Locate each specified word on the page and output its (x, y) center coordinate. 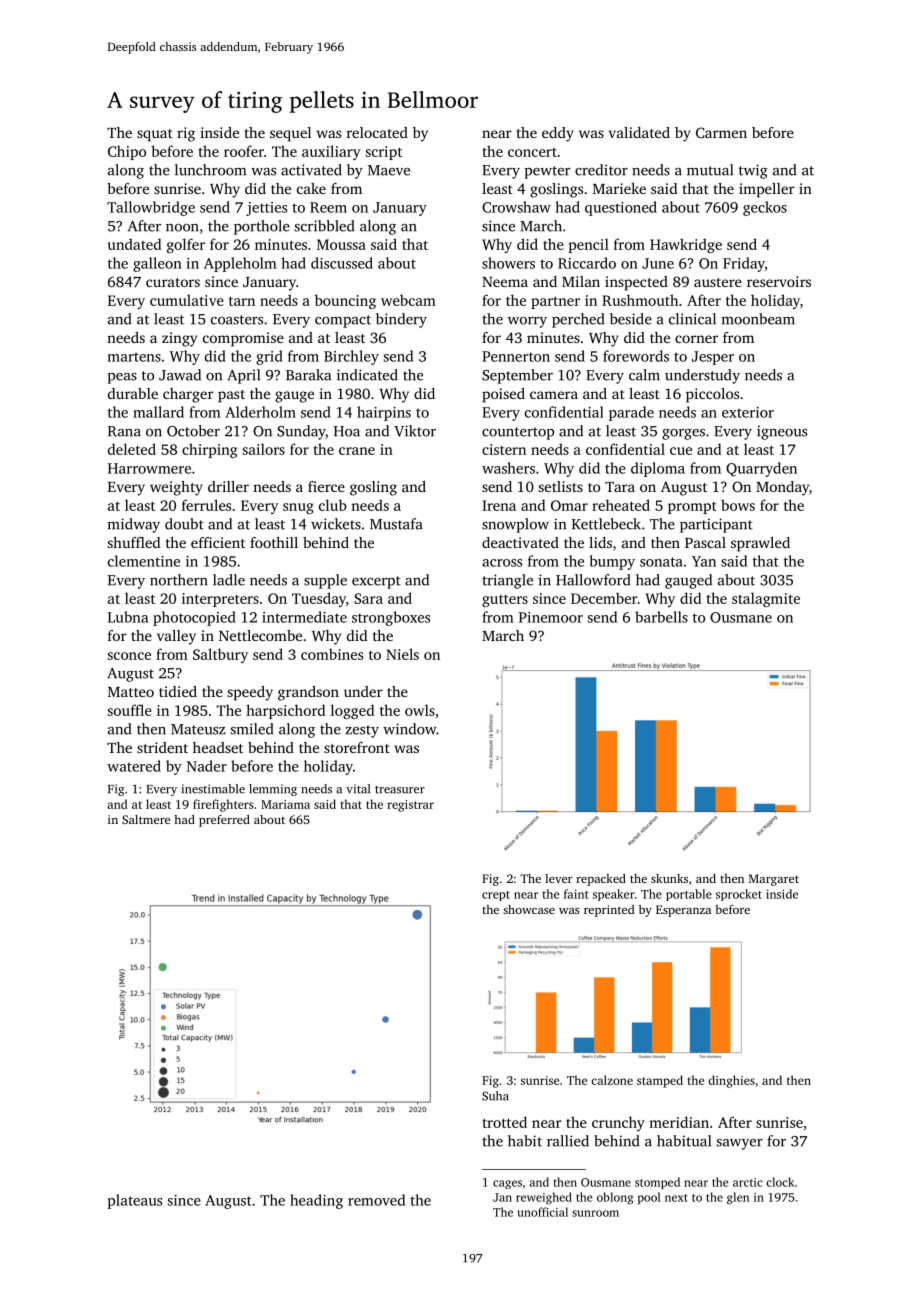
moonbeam (758, 319)
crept (496, 896)
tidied (178, 691)
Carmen (721, 132)
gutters (505, 601)
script (384, 153)
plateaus (134, 1201)
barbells (661, 617)
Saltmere (146, 819)
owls (420, 710)
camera (554, 395)
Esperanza (683, 911)
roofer (244, 151)
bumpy (612, 562)
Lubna (128, 617)
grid (269, 357)
